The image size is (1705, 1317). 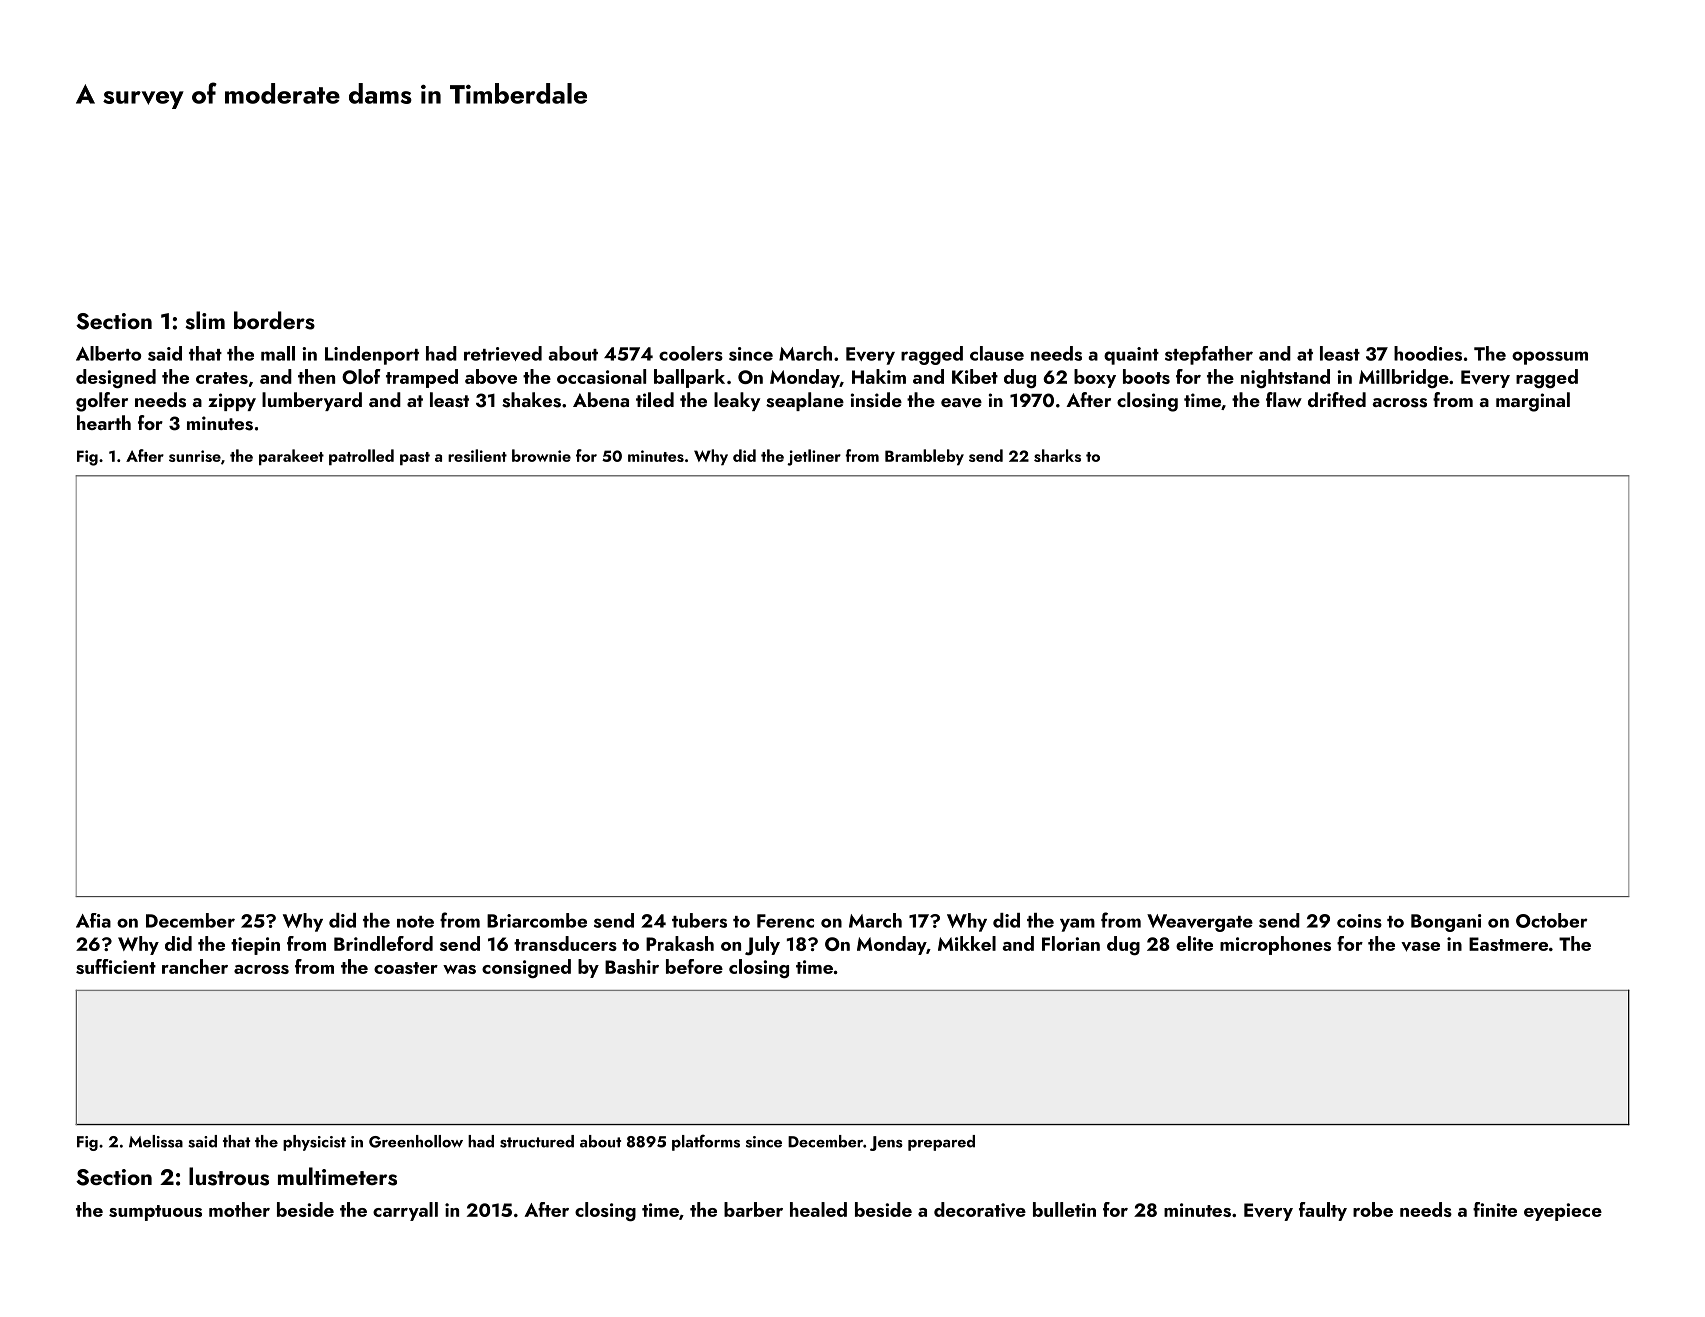 I want to click on tiepin, so click(x=255, y=946).
